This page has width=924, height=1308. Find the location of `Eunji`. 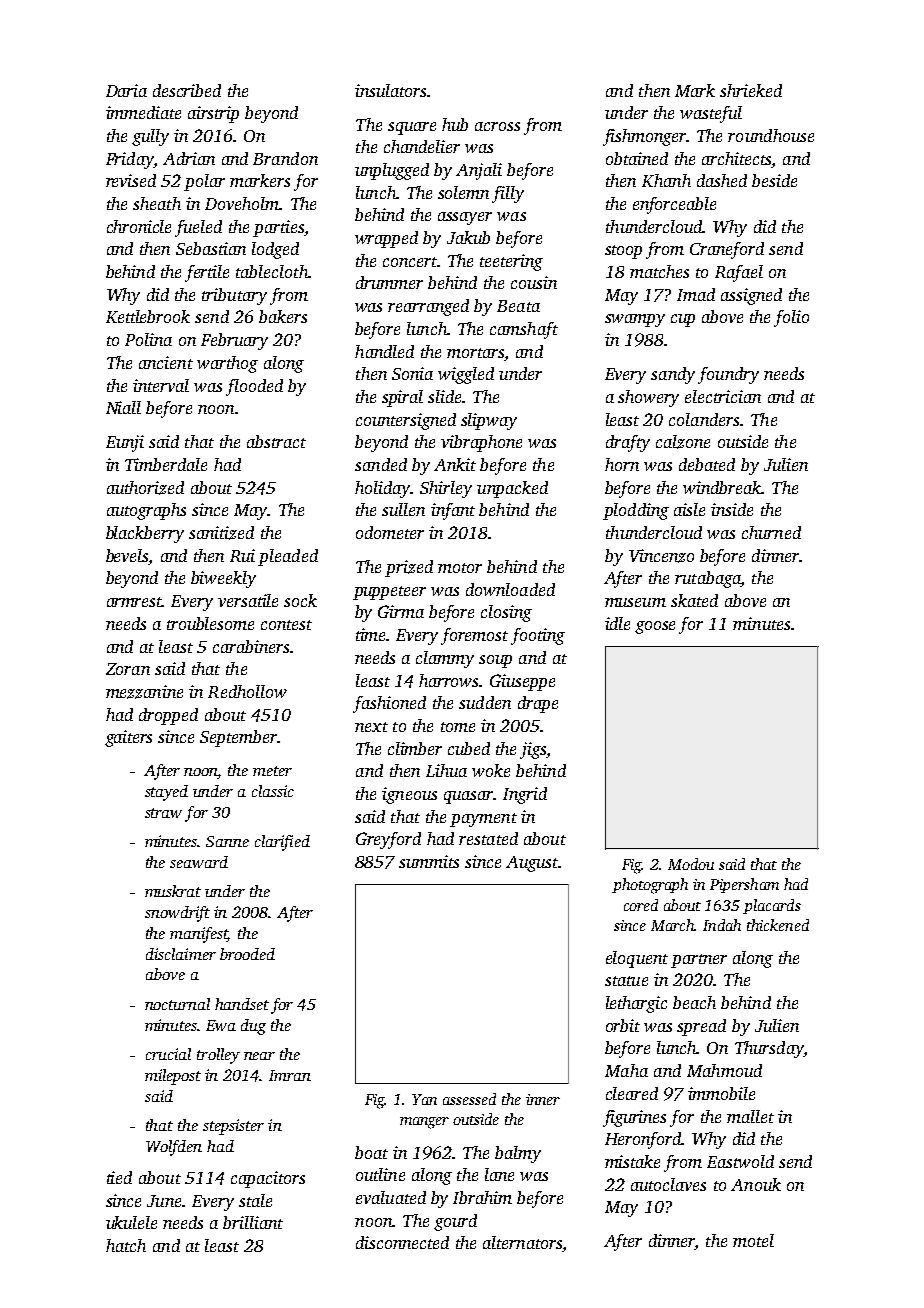

Eunji is located at coordinates (125, 443).
